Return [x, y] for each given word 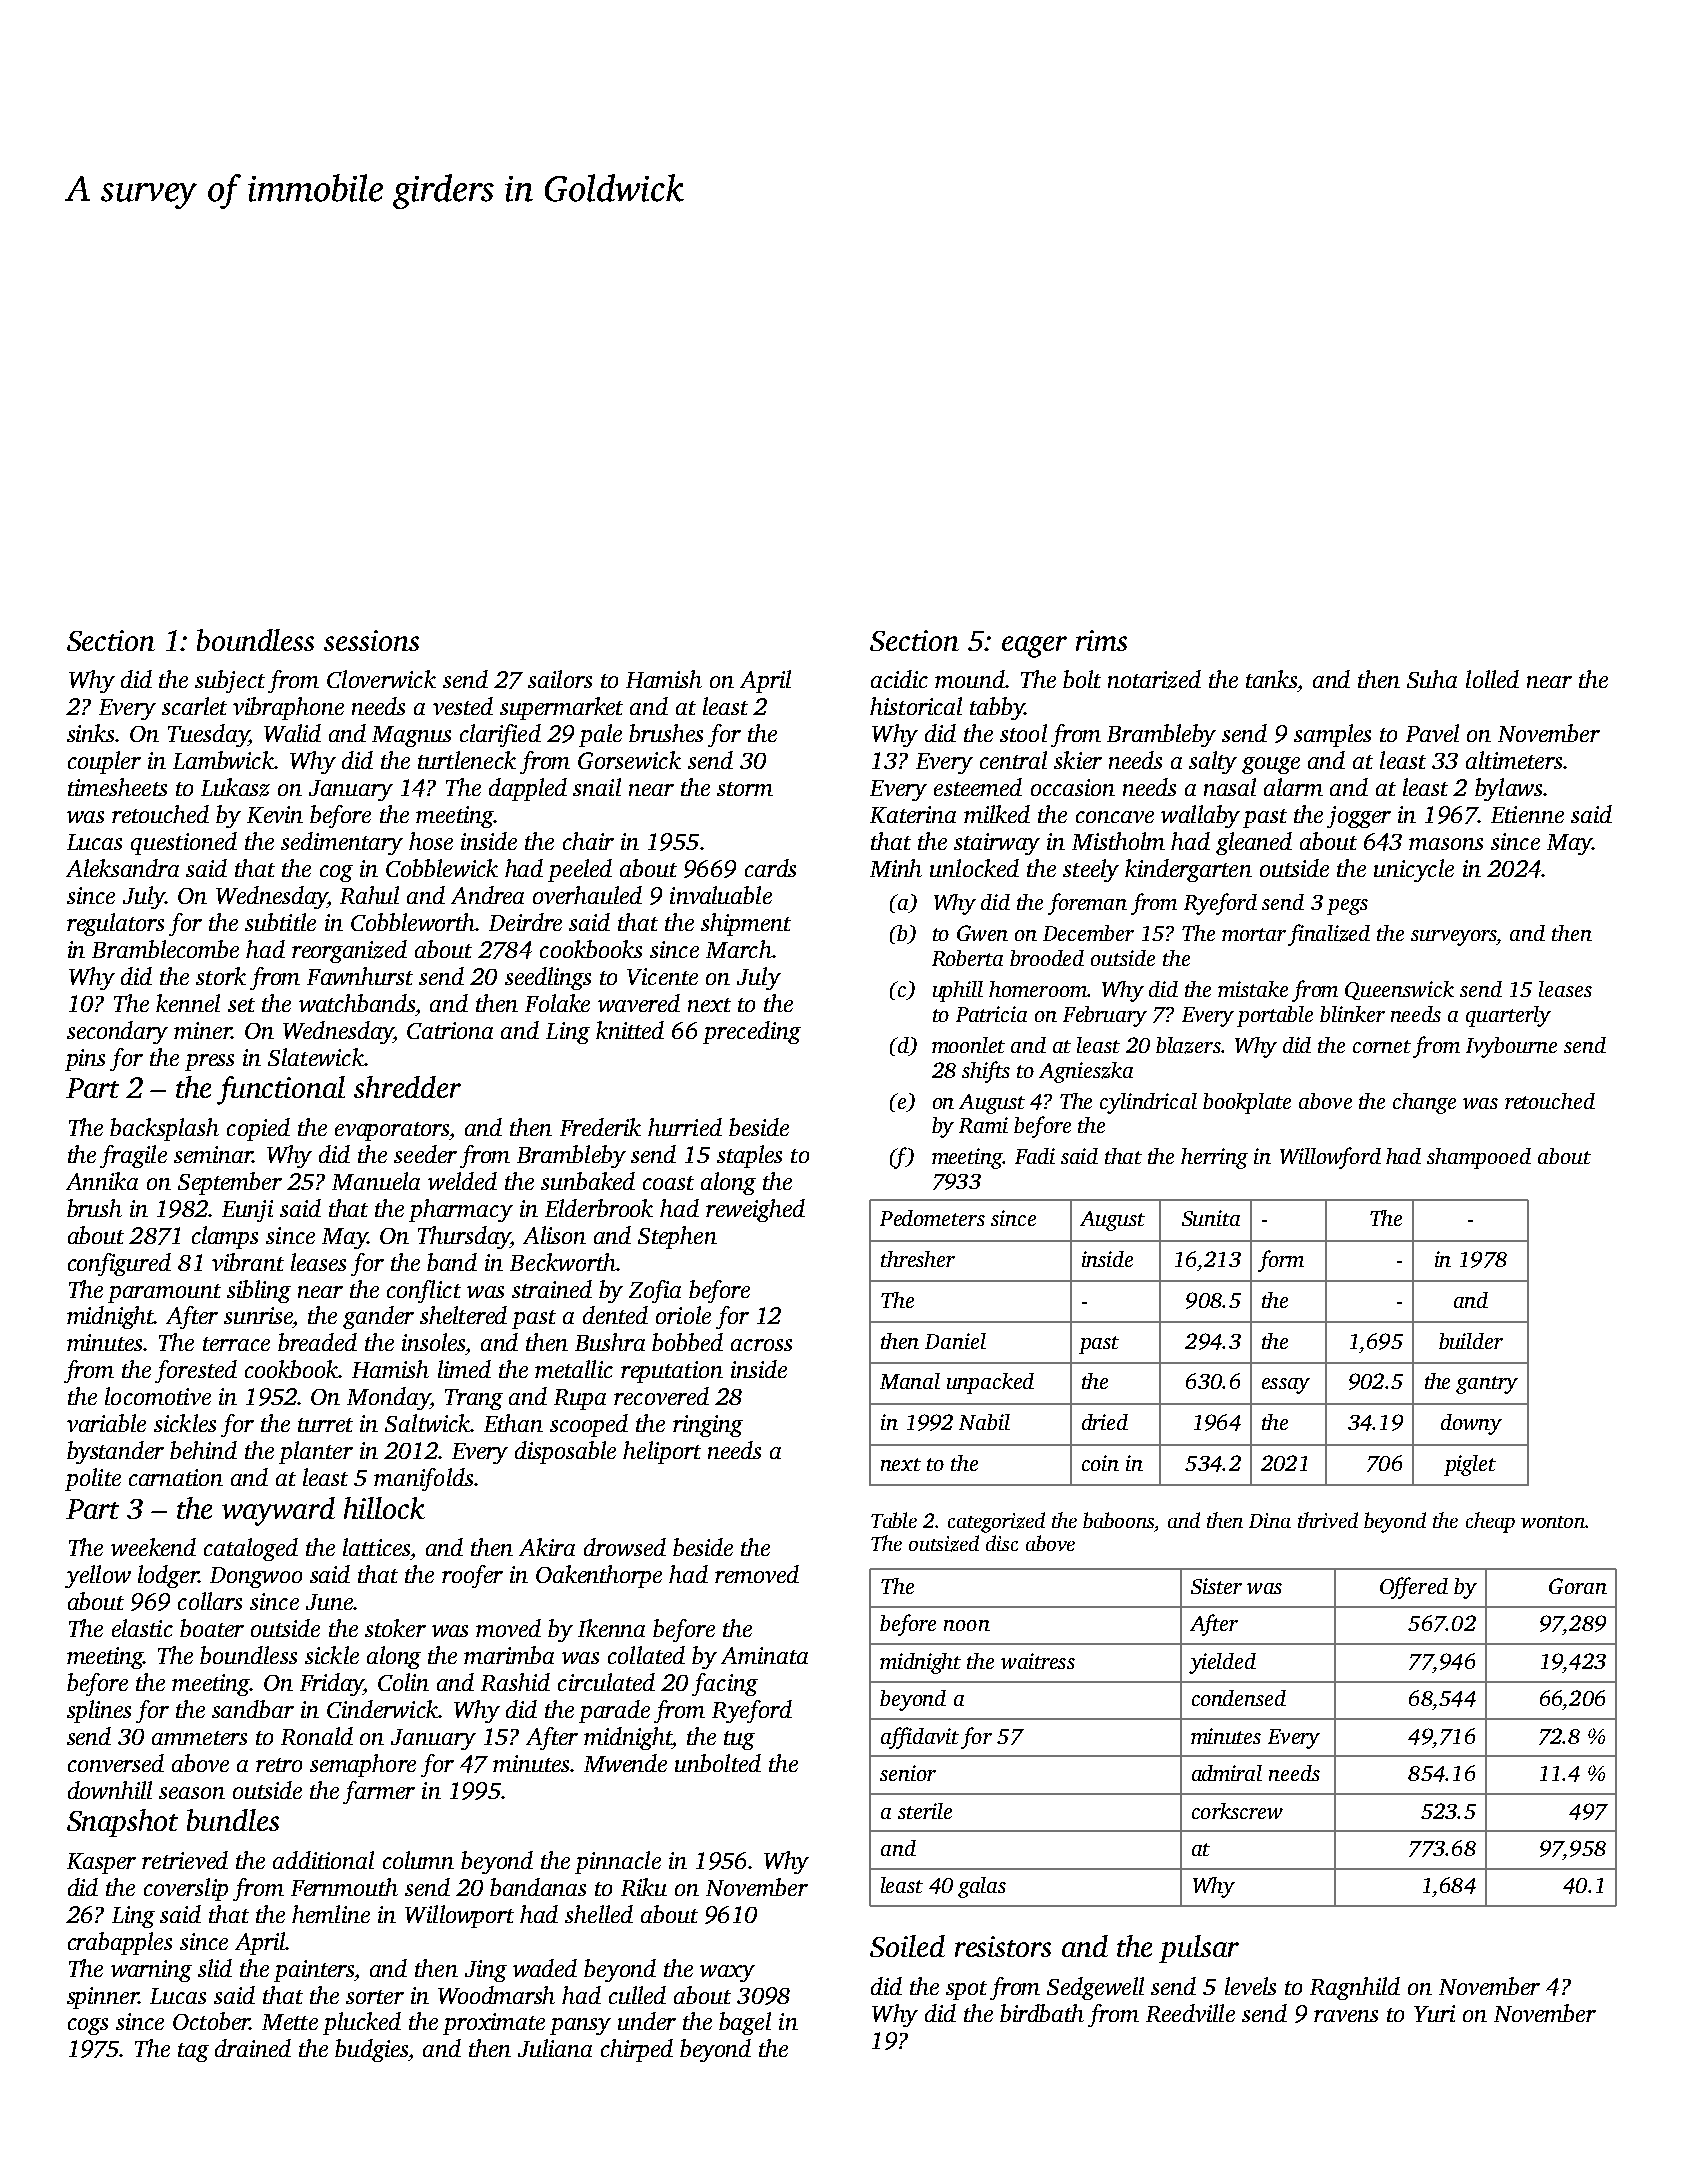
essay [1286, 1386]
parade [614, 1711]
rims [1101, 640]
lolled [1492, 679]
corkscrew [1237, 1811]
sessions [371, 640]
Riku [644, 1887]
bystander [115, 1452]
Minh [896, 868]
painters [314, 1971]
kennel [188, 1003]
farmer [379, 1792]
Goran [1578, 1586]
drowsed [625, 1547]
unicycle [1414, 870]
